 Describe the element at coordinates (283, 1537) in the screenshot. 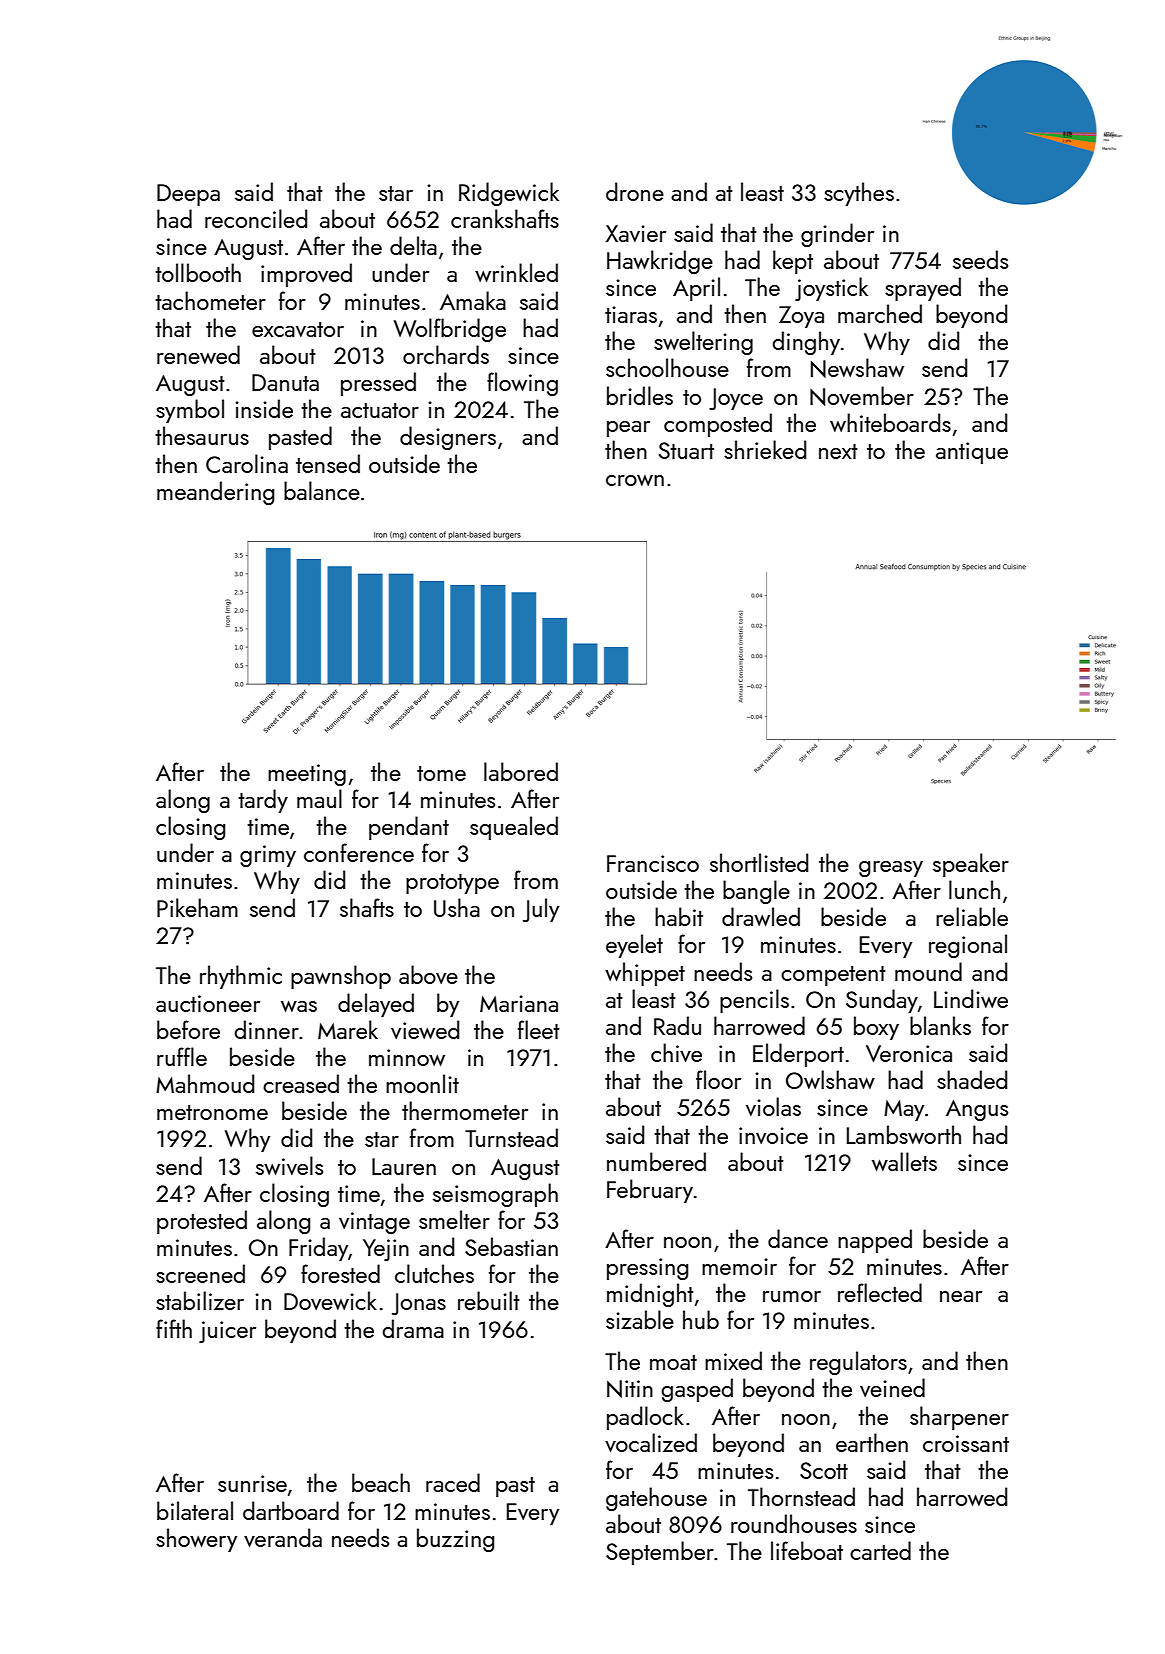

I see `veranda` at that location.
